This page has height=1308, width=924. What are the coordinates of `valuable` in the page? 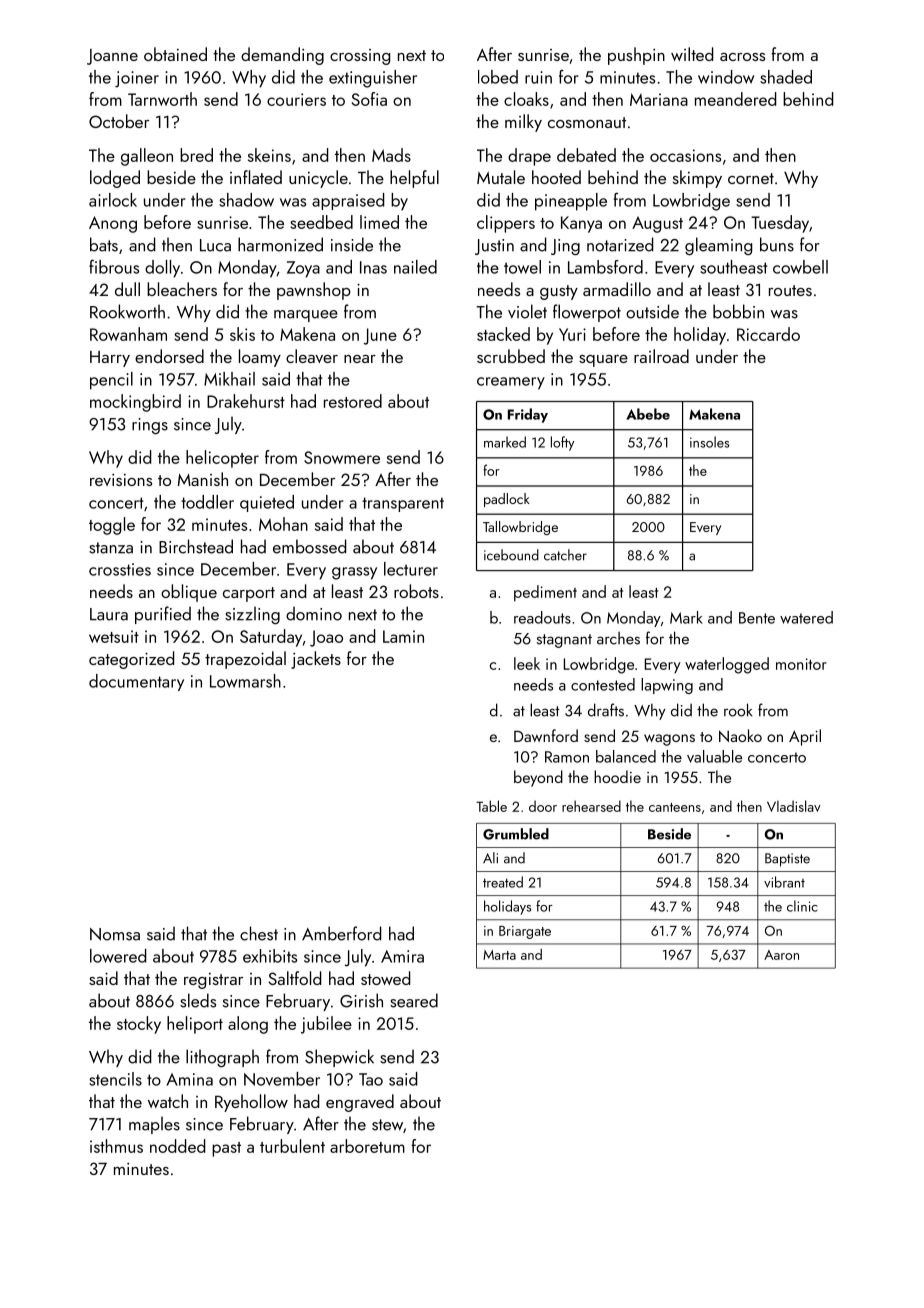 It's located at (714, 756).
